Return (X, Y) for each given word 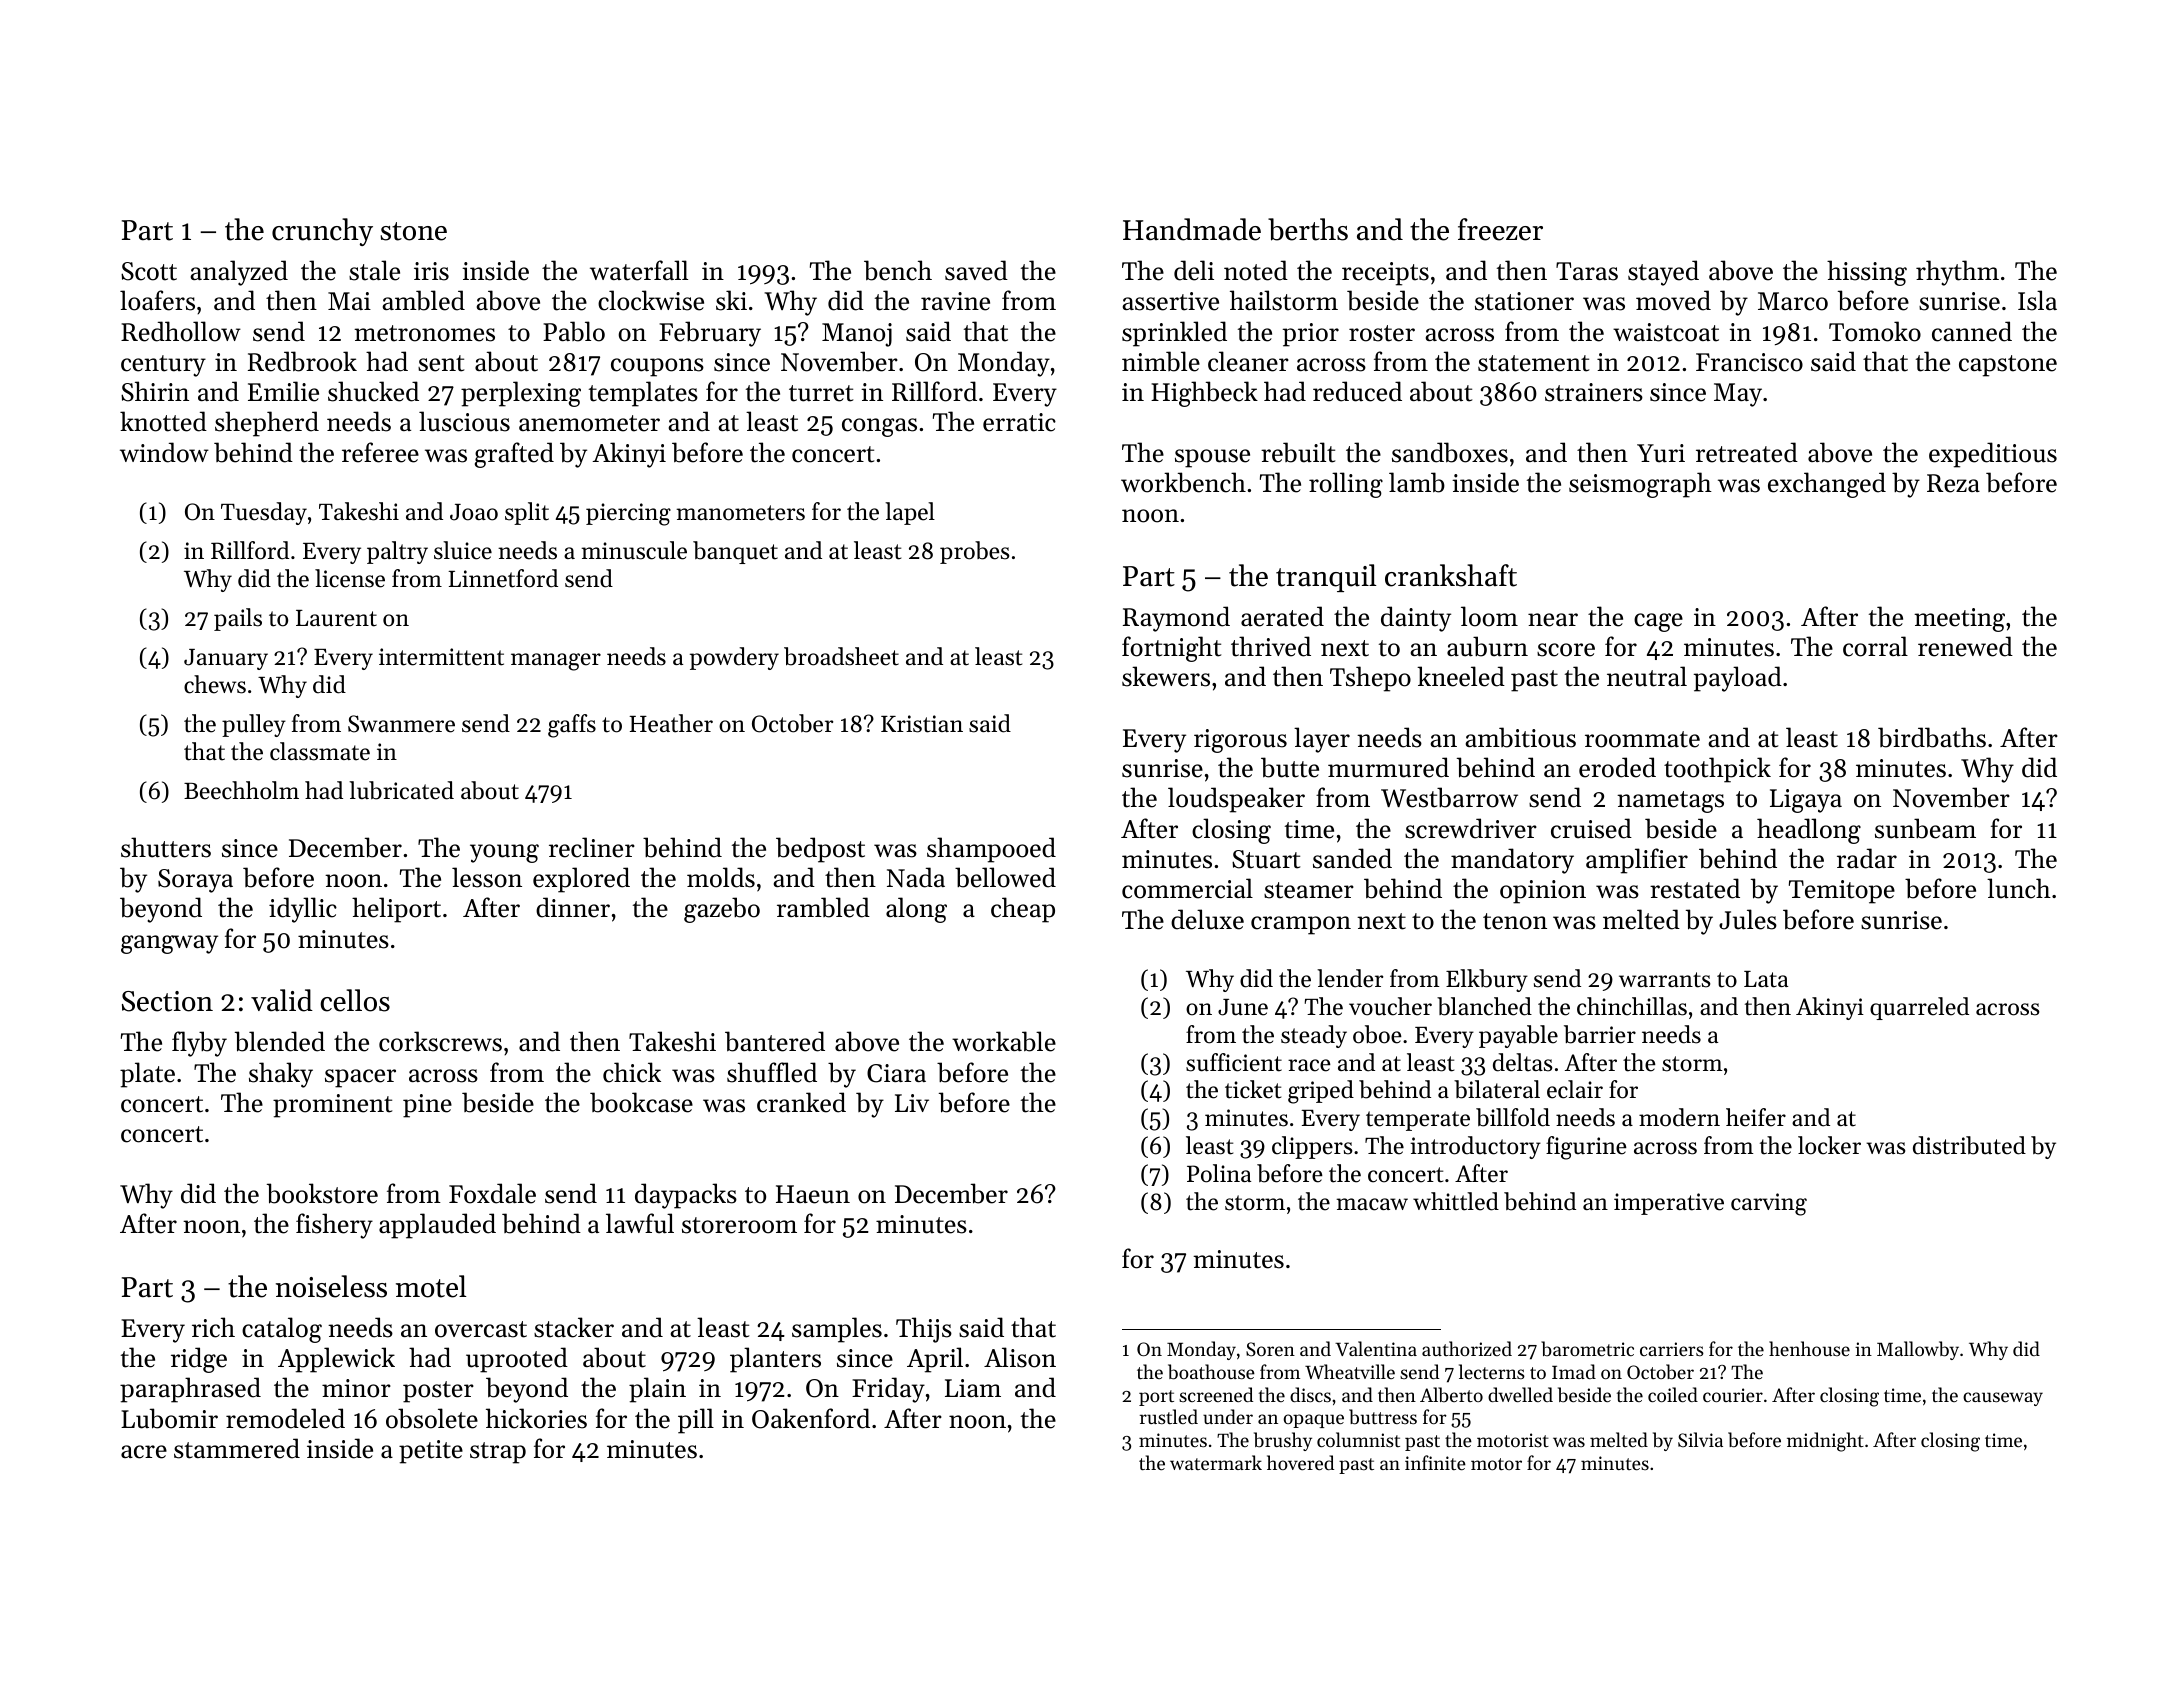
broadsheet (841, 656)
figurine (1586, 1148)
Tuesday (264, 513)
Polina (1219, 1173)
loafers (157, 300)
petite (431, 1452)
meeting (1959, 620)
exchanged (1827, 485)
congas (879, 427)
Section (167, 1001)
